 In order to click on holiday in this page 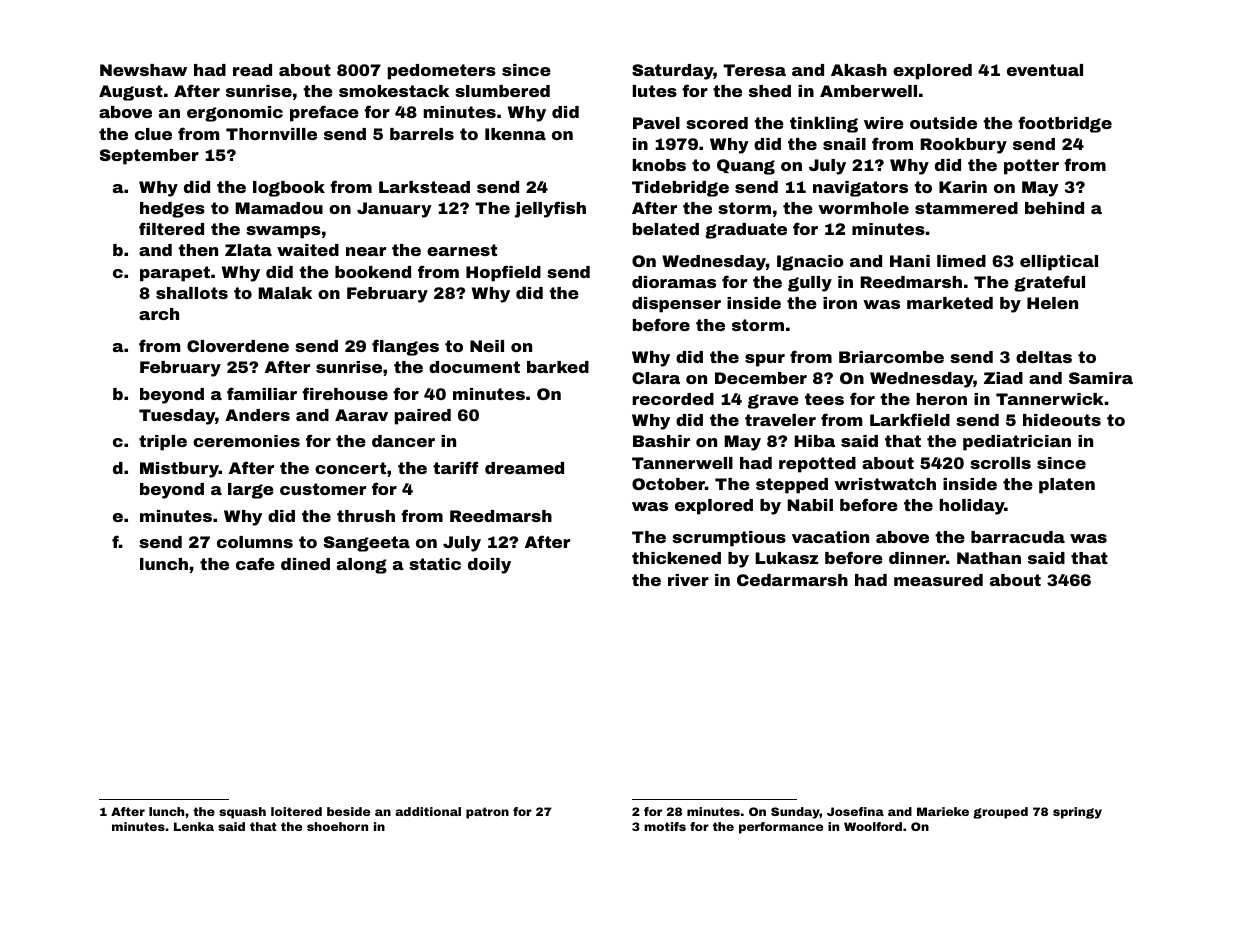, I will do `click(972, 507)`.
